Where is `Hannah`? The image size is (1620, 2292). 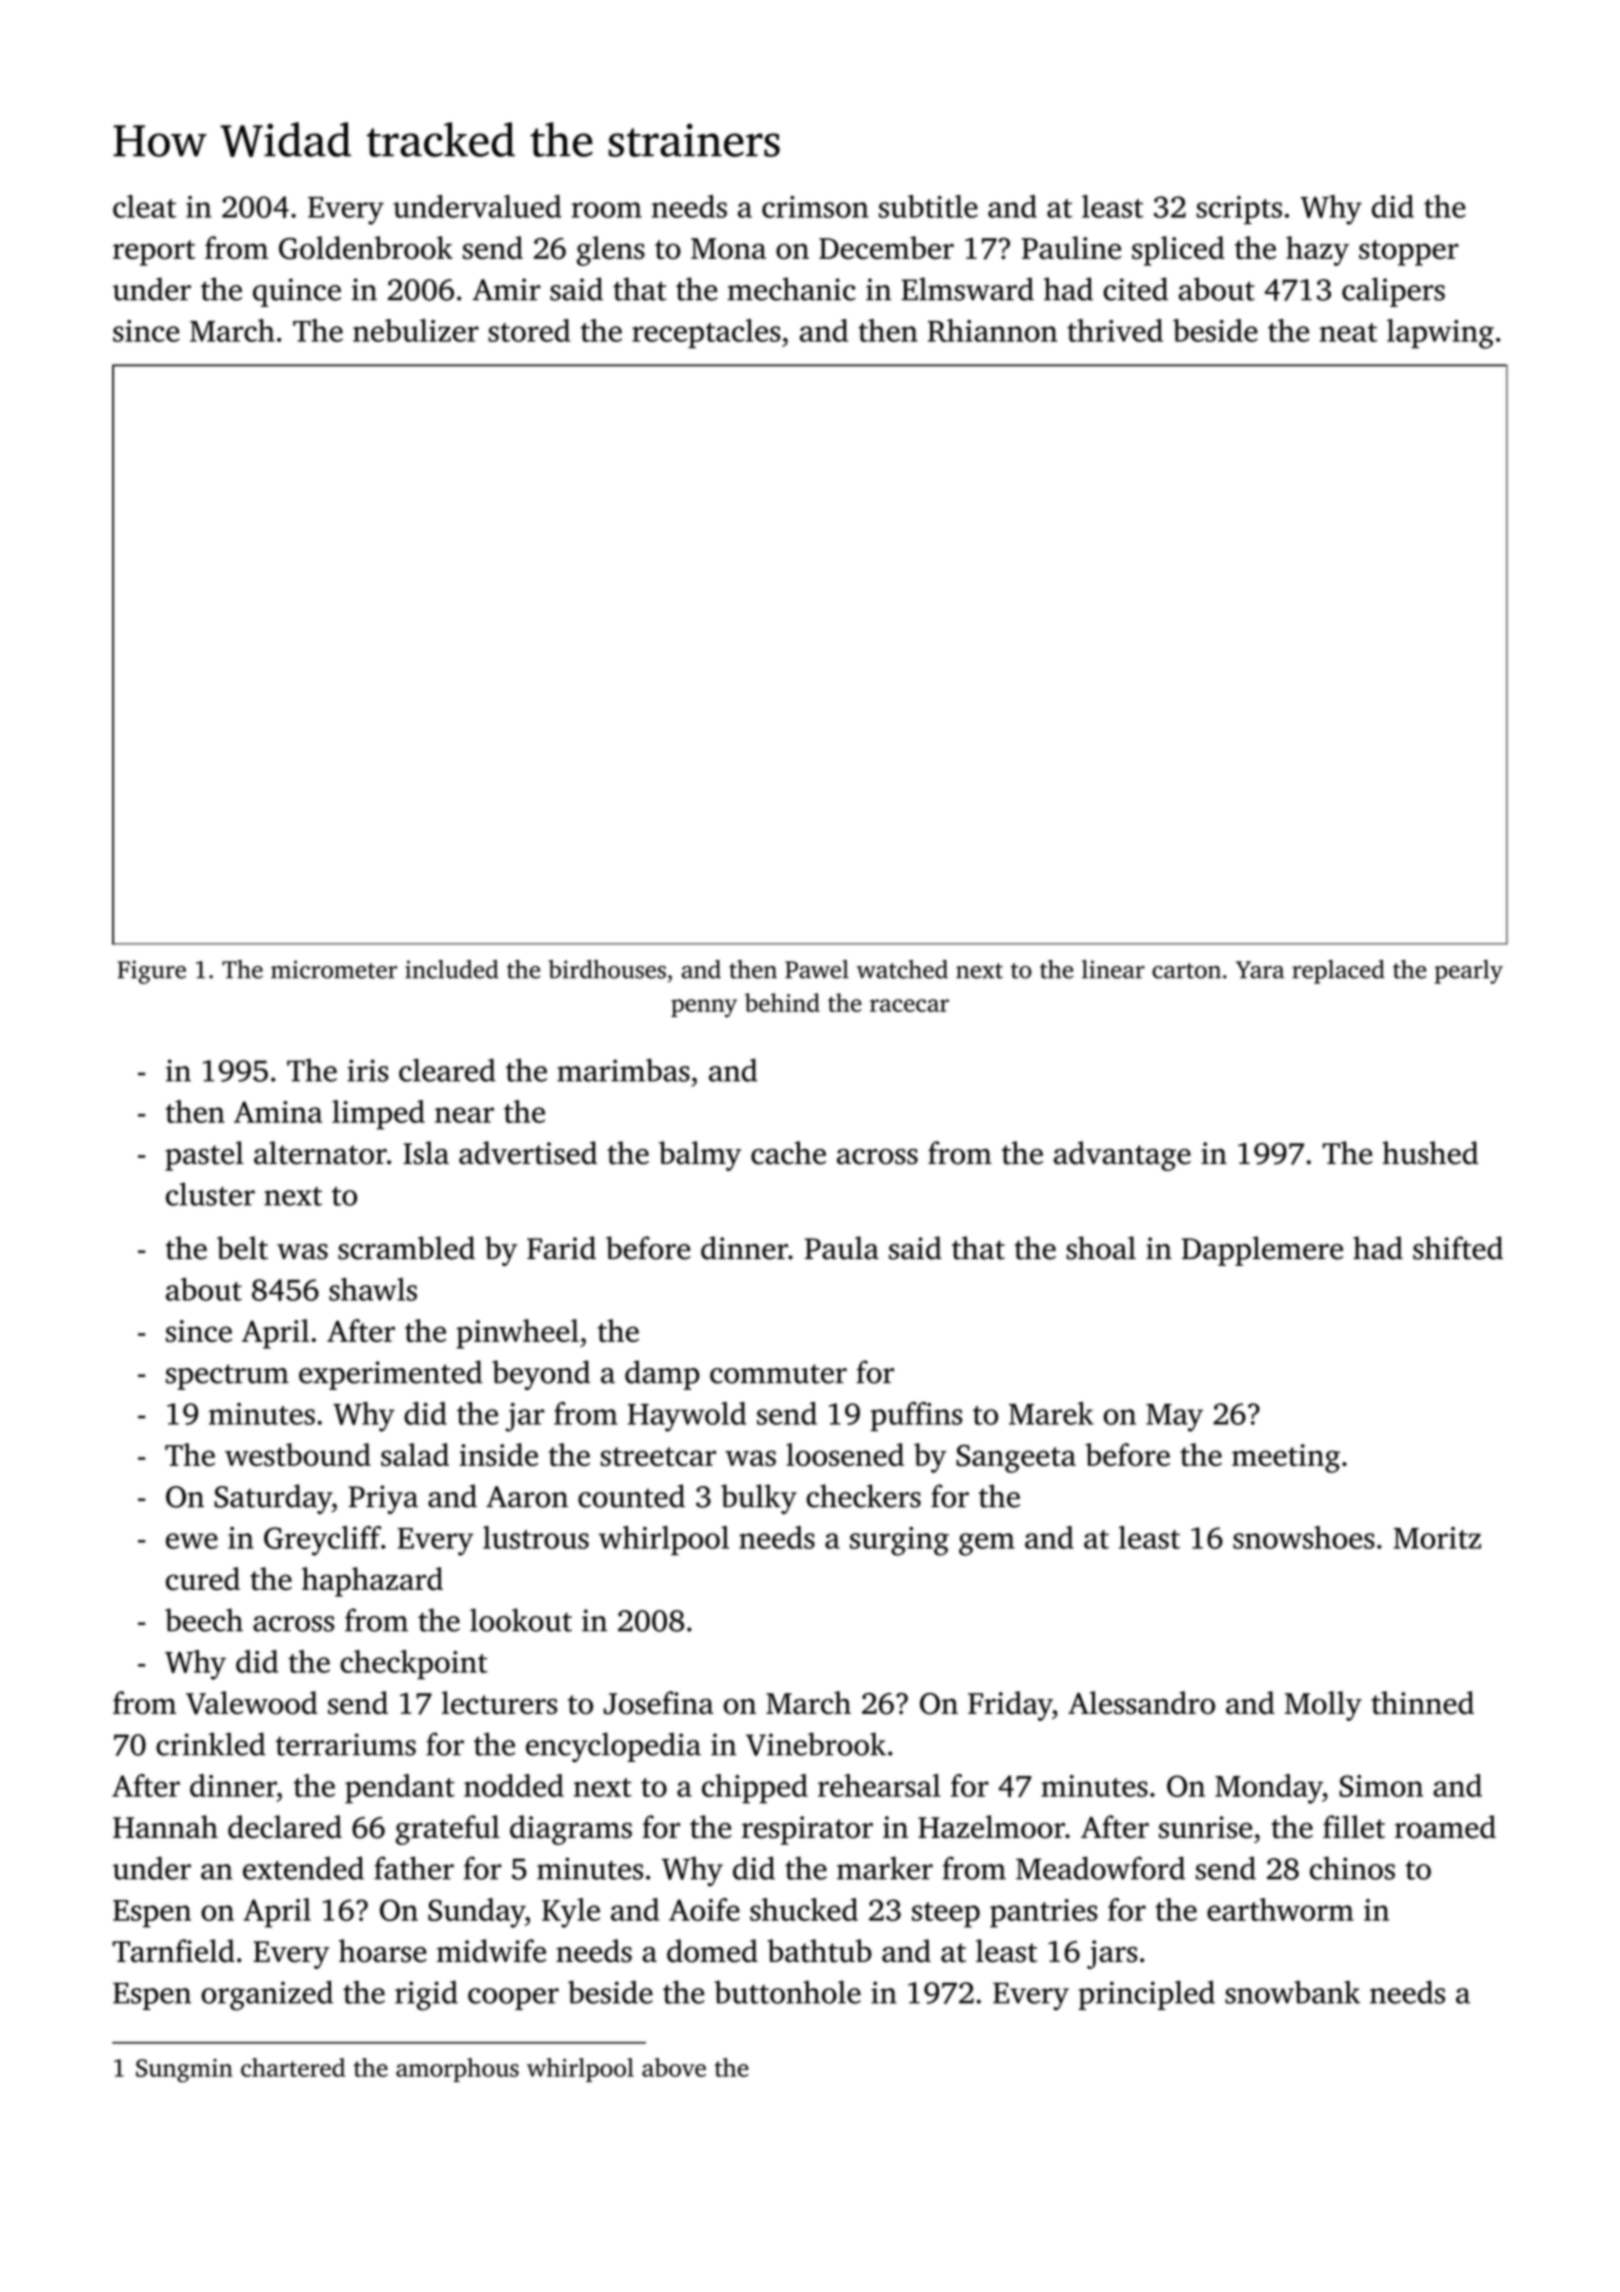 Hannah is located at coordinates (165, 1827).
